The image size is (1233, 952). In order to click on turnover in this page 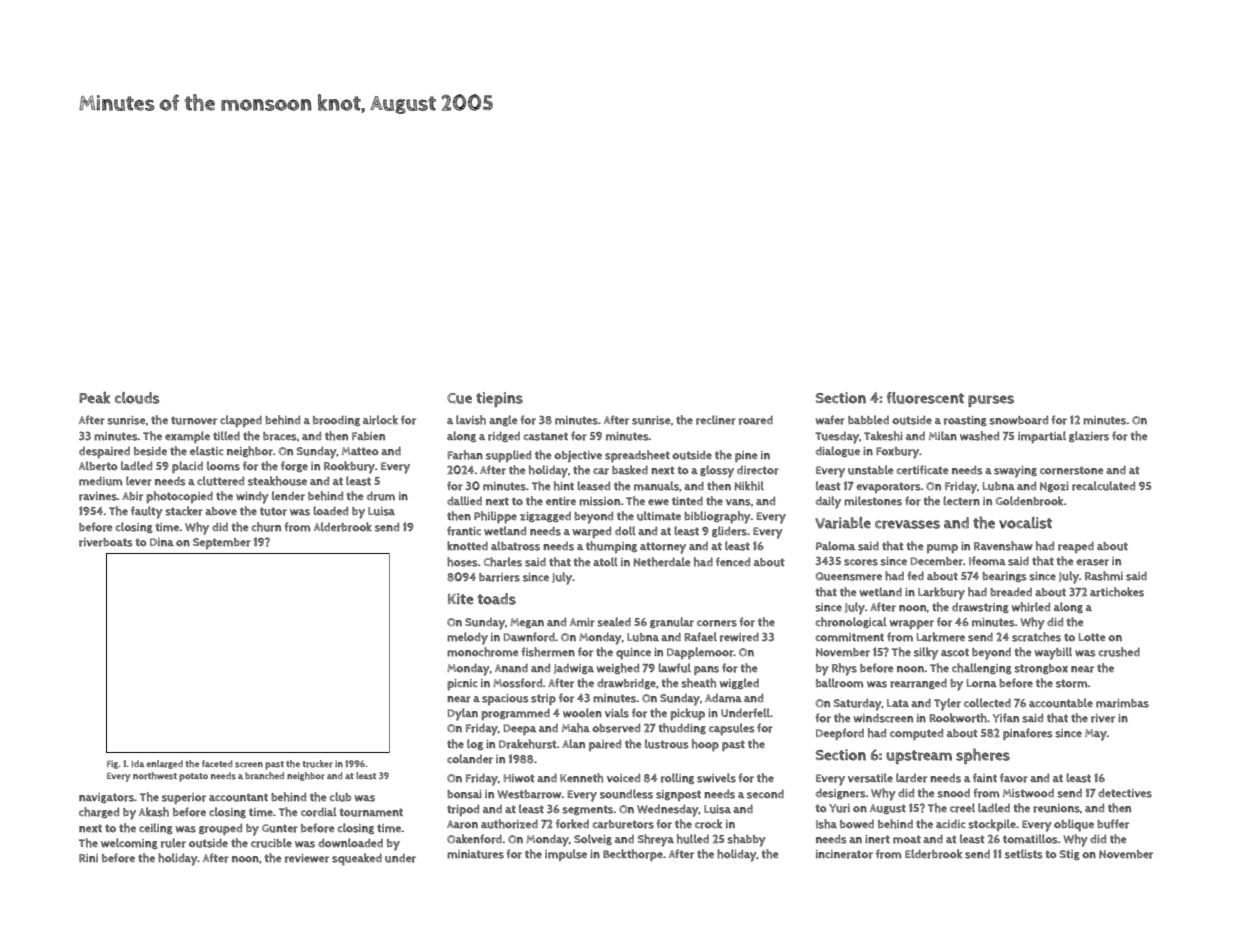, I will do `click(194, 420)`.
